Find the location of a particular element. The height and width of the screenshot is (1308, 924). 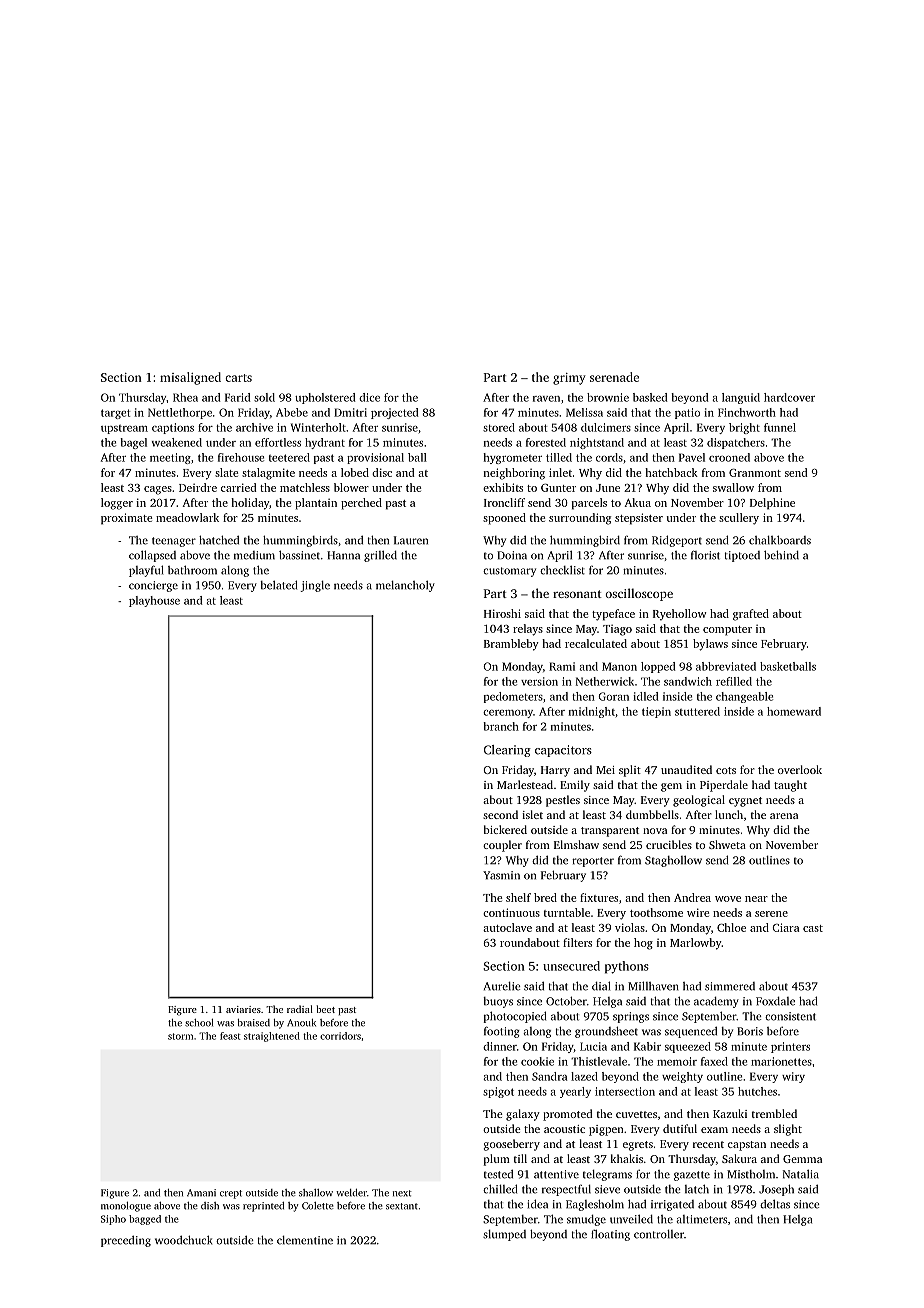

aviaries is located at coordinates (243, 1009).
